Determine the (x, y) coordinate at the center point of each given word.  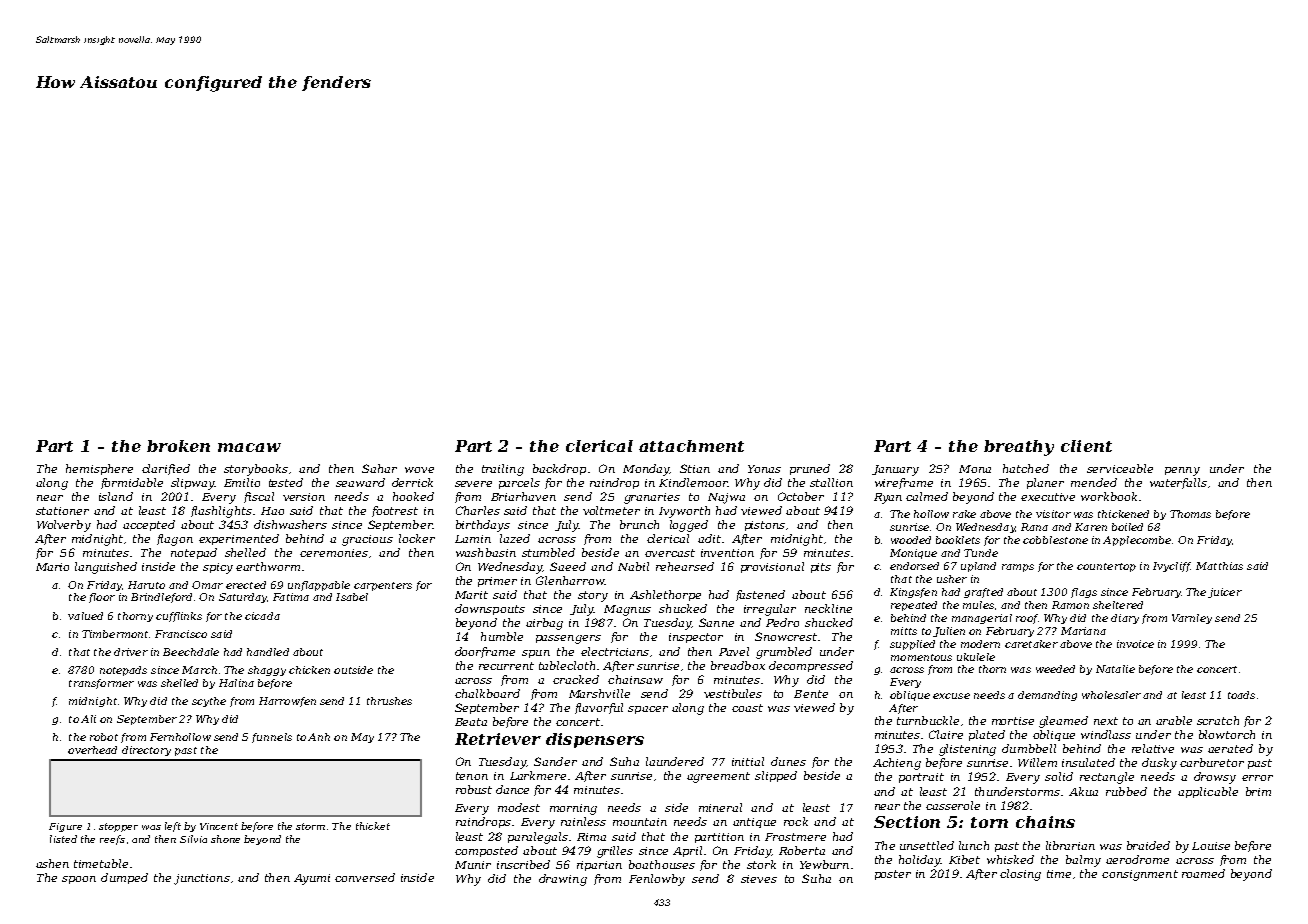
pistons (765, 526)
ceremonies (334, 553)
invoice (1135, 644)
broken (178, 446)
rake (964, 514)
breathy (1019, 448)
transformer (101, 684)
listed (63, 839)
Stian (695, 468)
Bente (811, 694)
